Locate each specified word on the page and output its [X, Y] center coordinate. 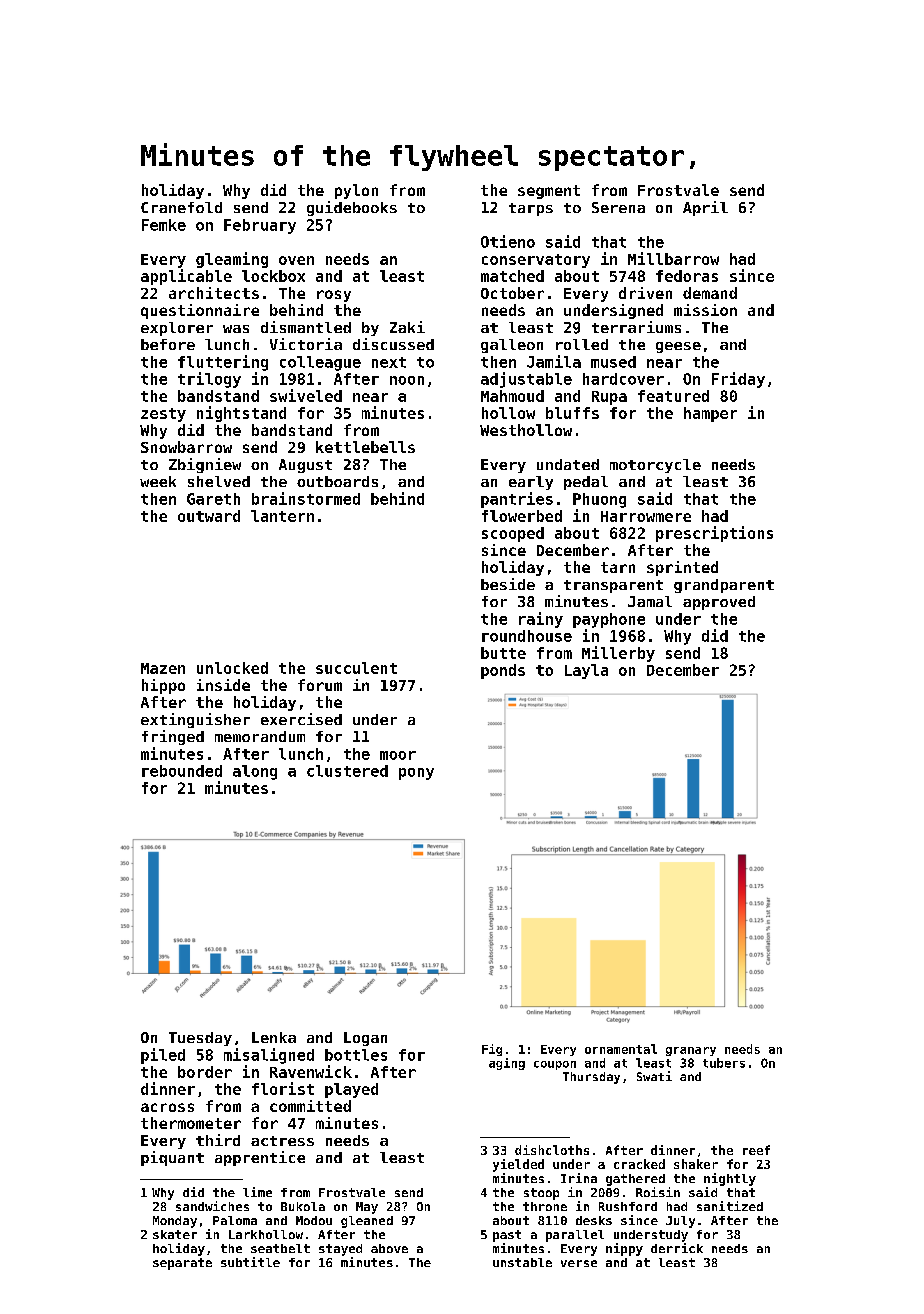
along [255, 772]
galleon [512, 346]
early [531, 483]
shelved [219, 481]
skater [175, 1234]
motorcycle [655, 466]
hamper [710, 414]
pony [416, 774]
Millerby [618, 654]
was [236, 329]
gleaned [367, 1222]
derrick [677, 1248]
